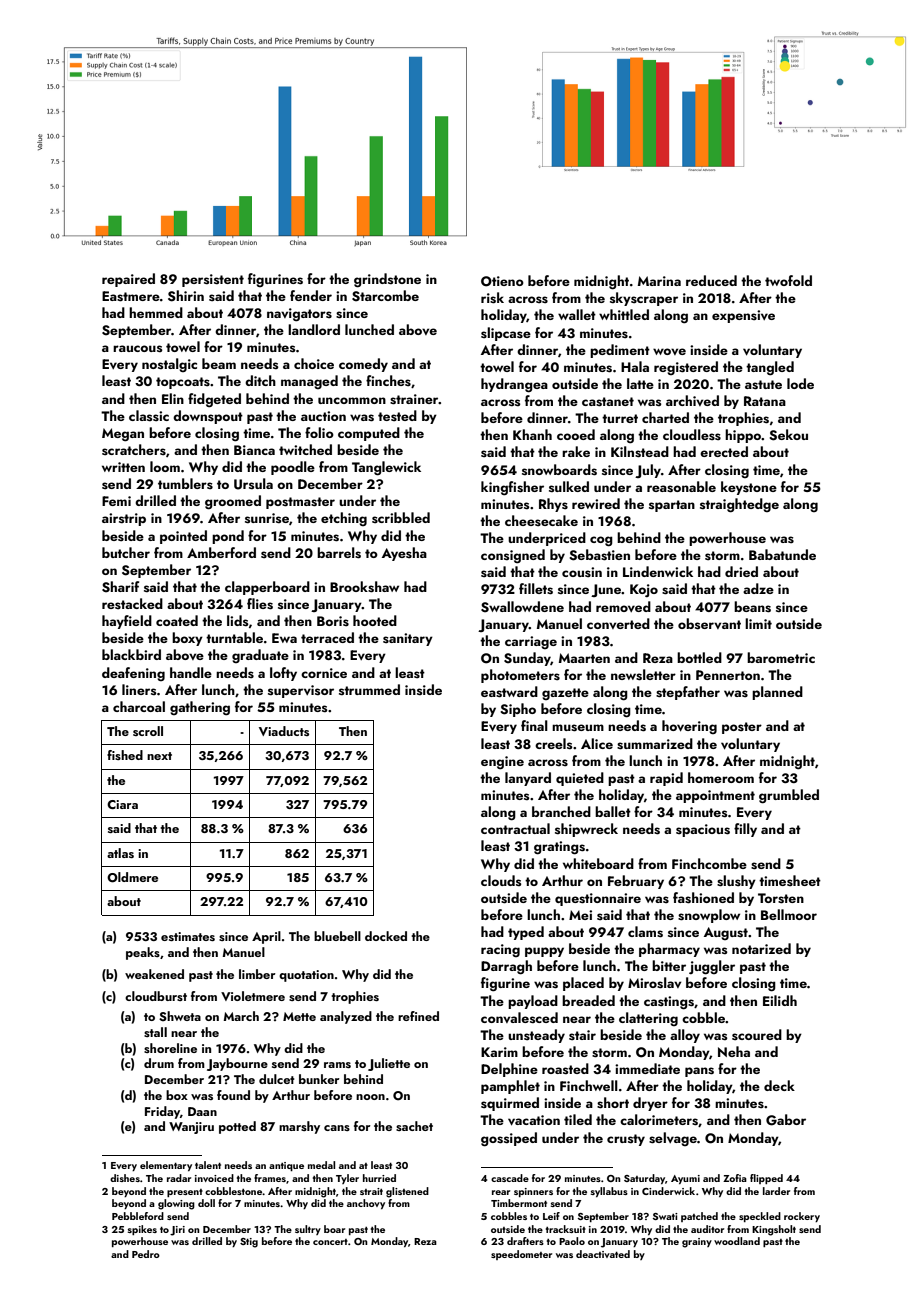 This page has height=1308, width=924. Describe the element at coordinates (692, 400) in the page. I see `archived` at that location.
